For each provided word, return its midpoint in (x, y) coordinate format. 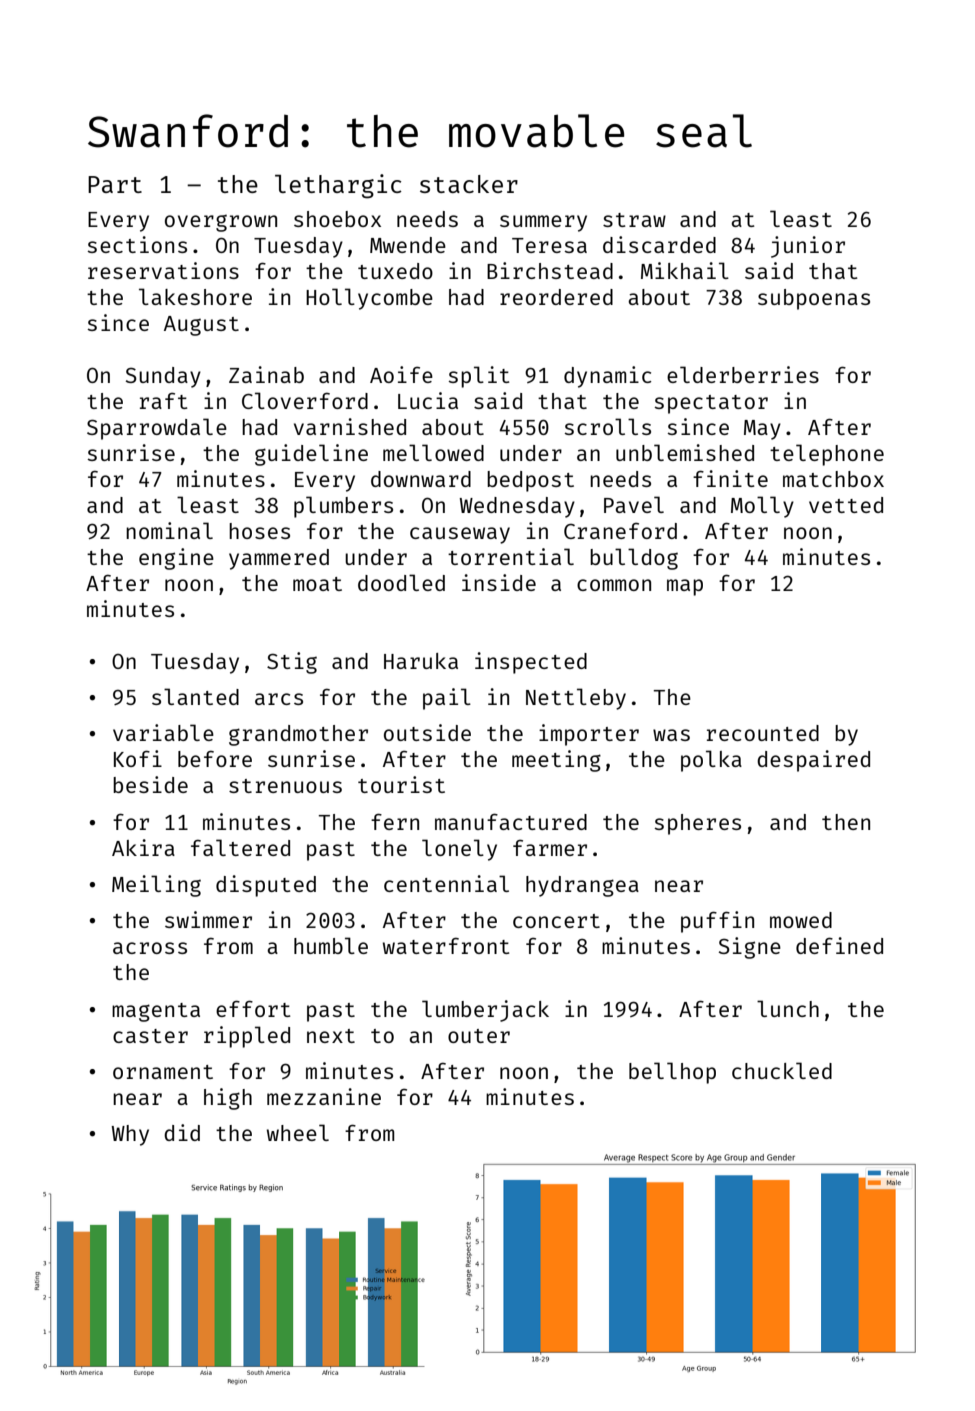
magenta (156, 1012)
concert (556, 921)
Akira (143, 847)
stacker (469, 184)
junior (808, 247)
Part (115, 184)
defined (839, 945)
